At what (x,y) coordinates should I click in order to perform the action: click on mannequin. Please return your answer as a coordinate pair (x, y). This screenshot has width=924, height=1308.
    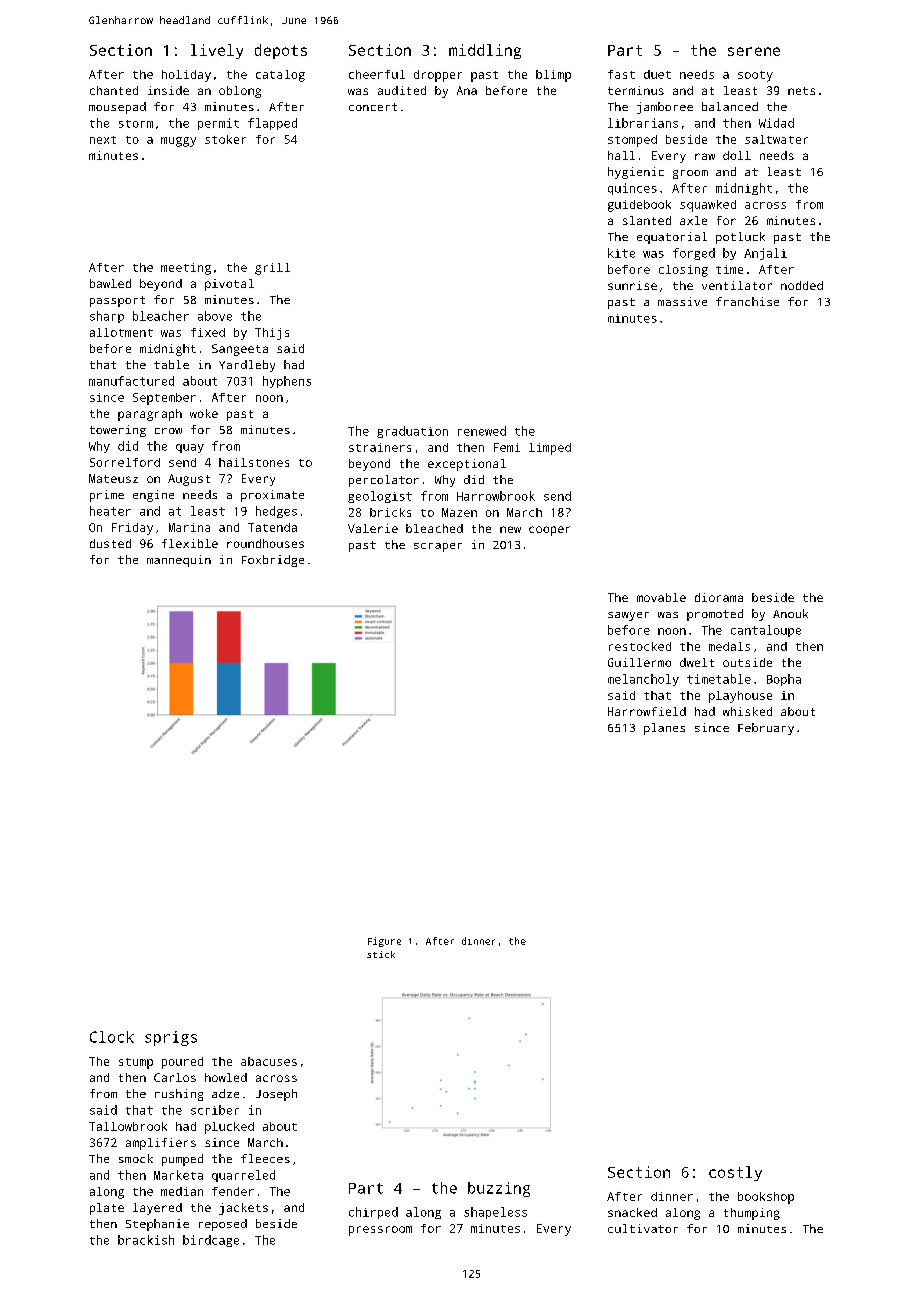
    Looking at the image, I should click on (179, 561).
